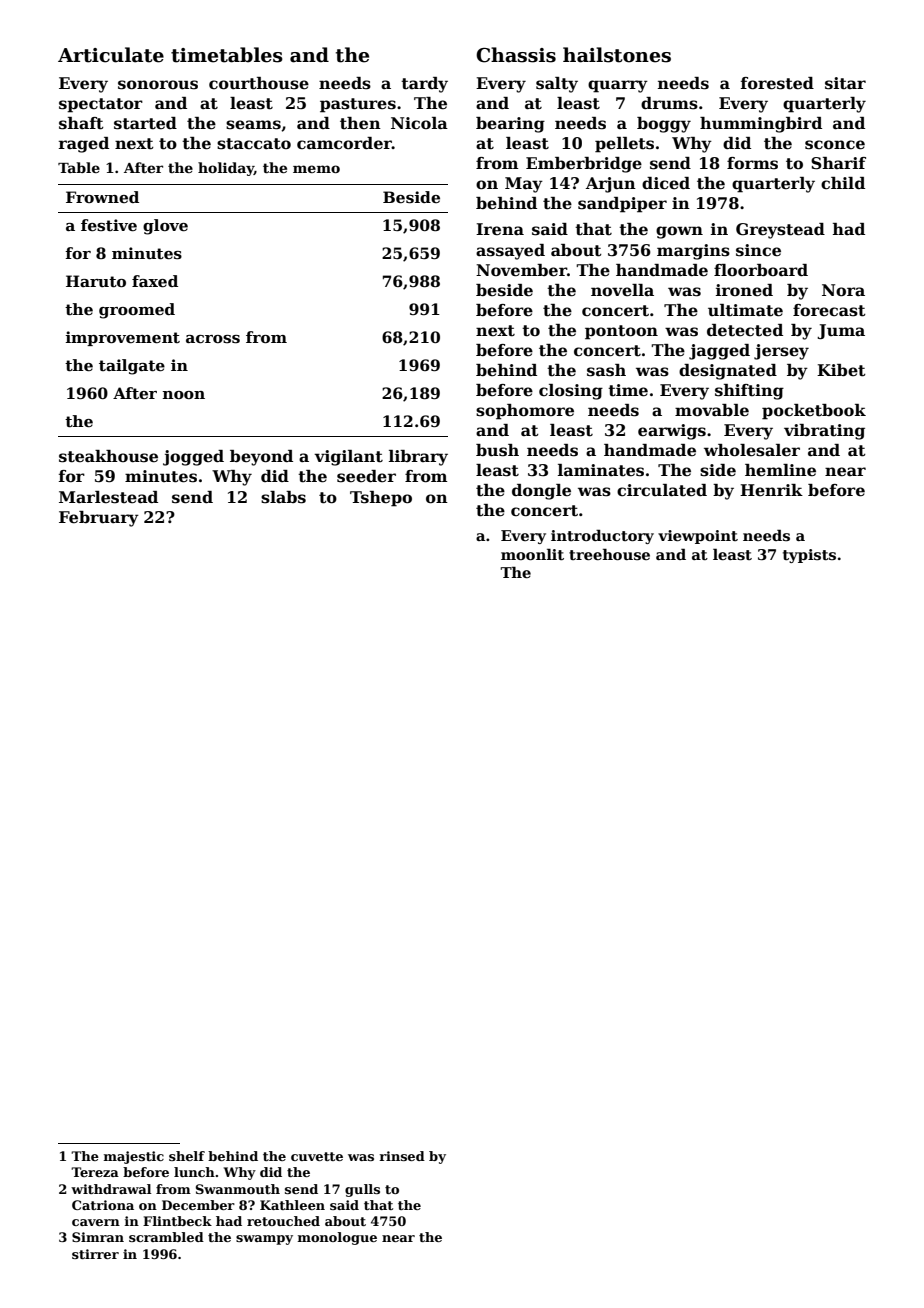  I want to click on forms, so click(752, 163).
